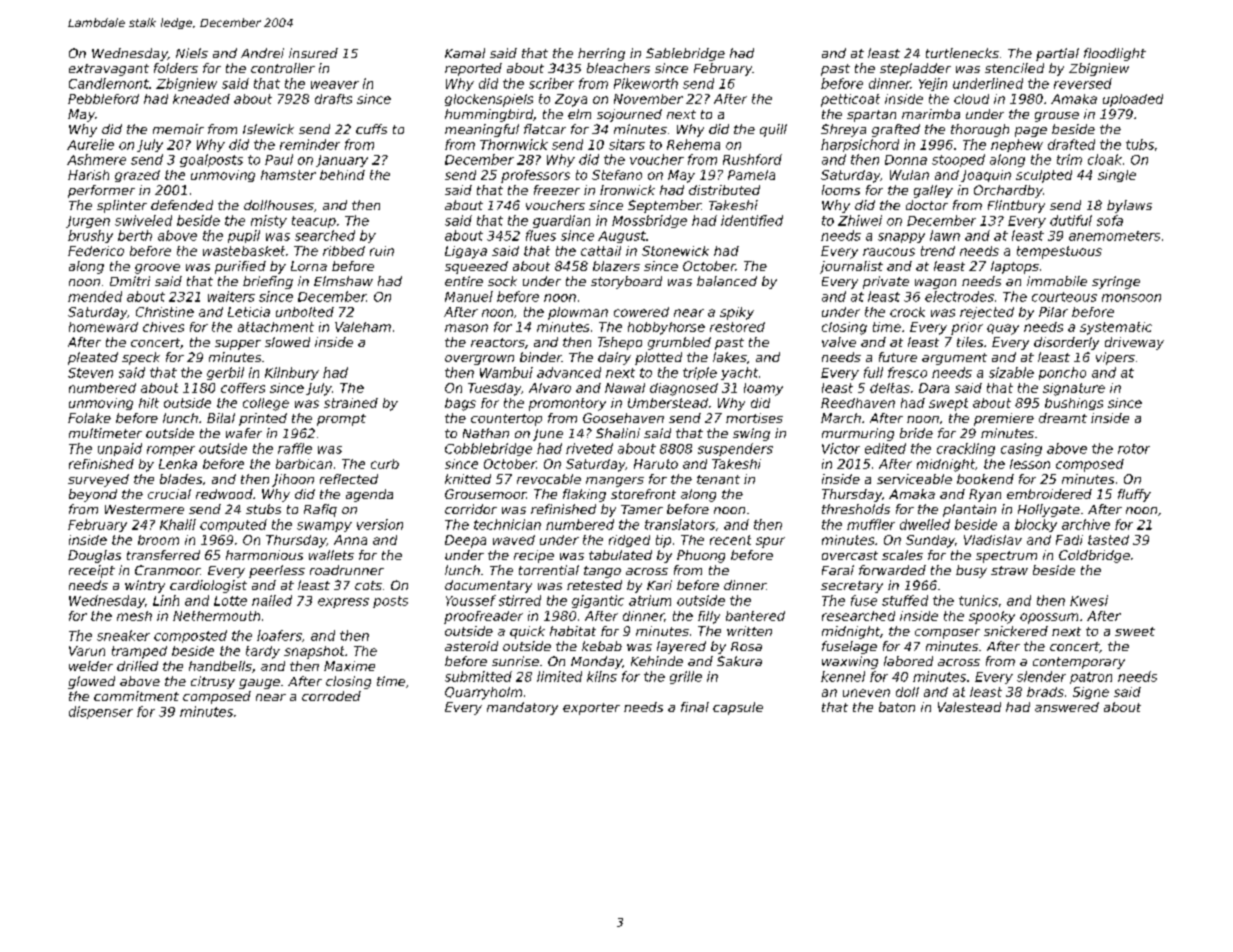 This screenshot has width=1233, height=952. Describe the element at coordinates (171, 451) in the screenshot. I see `romper` at that location.
